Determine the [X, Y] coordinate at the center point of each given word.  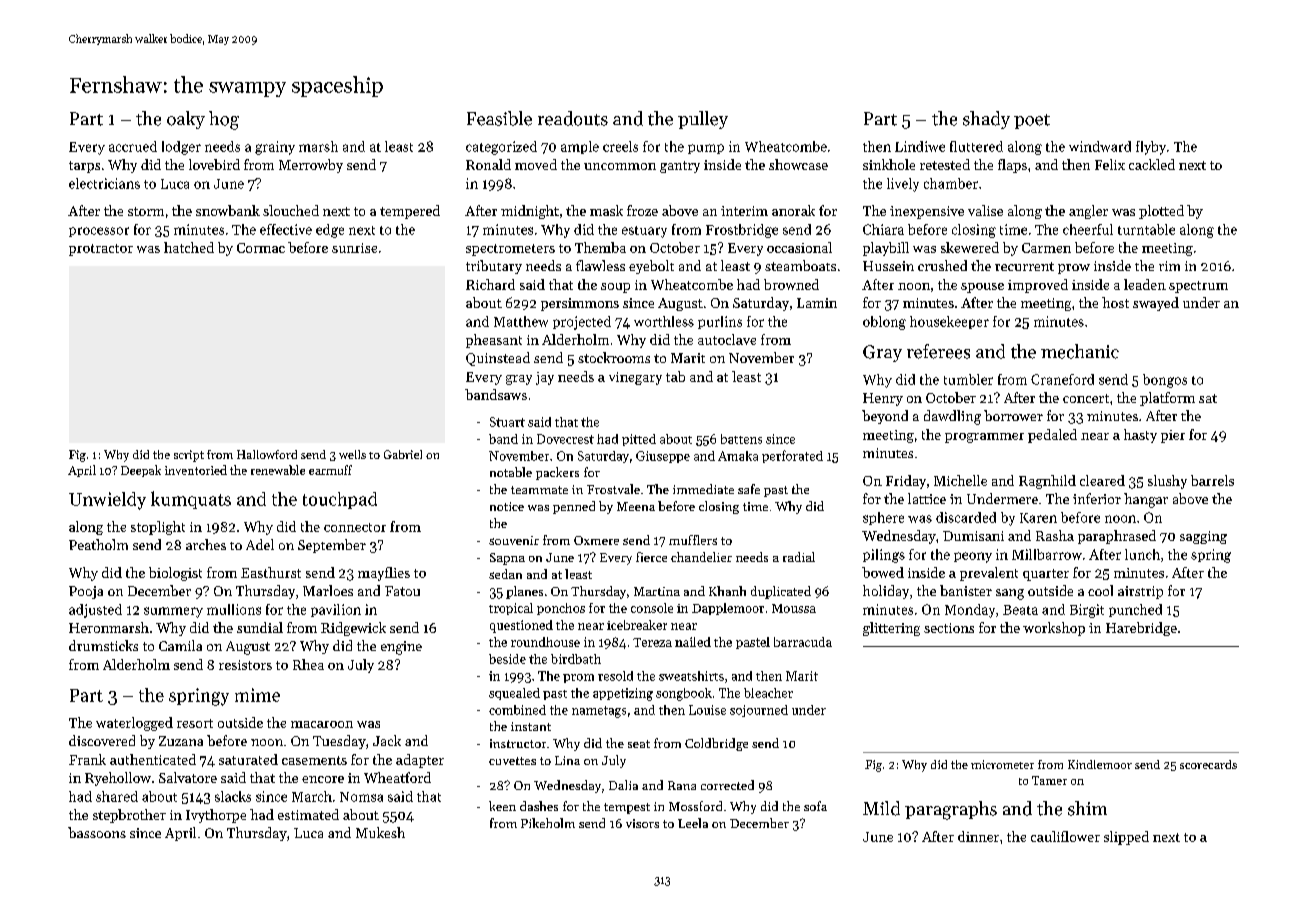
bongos [1165, 381]
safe [749, 489]
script [189, 456]
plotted [1161, 212]
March [312, 796]
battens [741, 439]
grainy [275, 148]
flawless [600, 265]
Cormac [261, 248]
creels [620, 146]
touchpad [340, 500]
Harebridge [1141, 629]
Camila [180, 645]
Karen [1038, 518]
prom [578, 678]
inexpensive [927, 212]
